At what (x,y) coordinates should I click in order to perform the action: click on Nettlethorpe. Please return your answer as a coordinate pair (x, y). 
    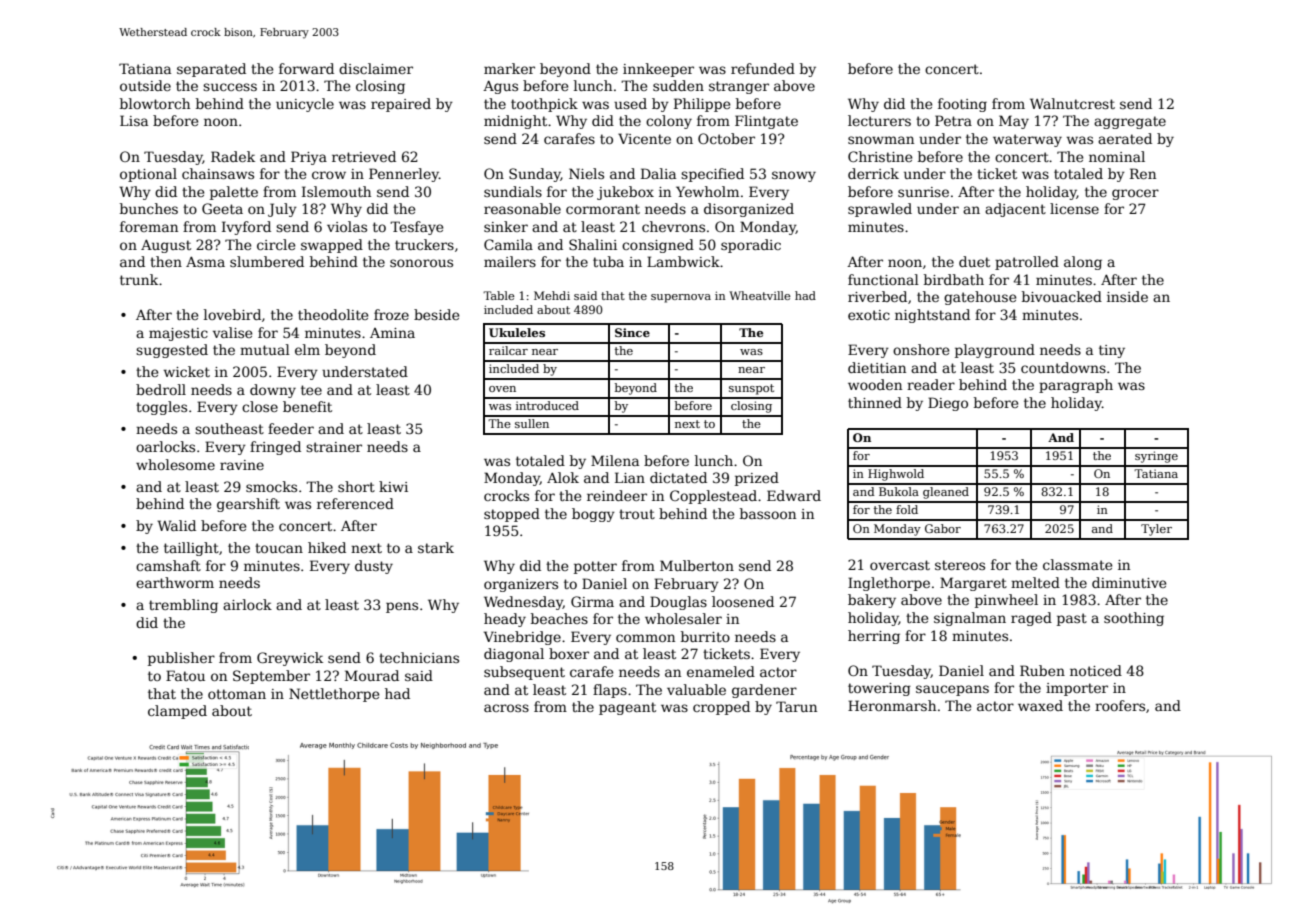
    Looking at the image, I should click on (334, 695).
